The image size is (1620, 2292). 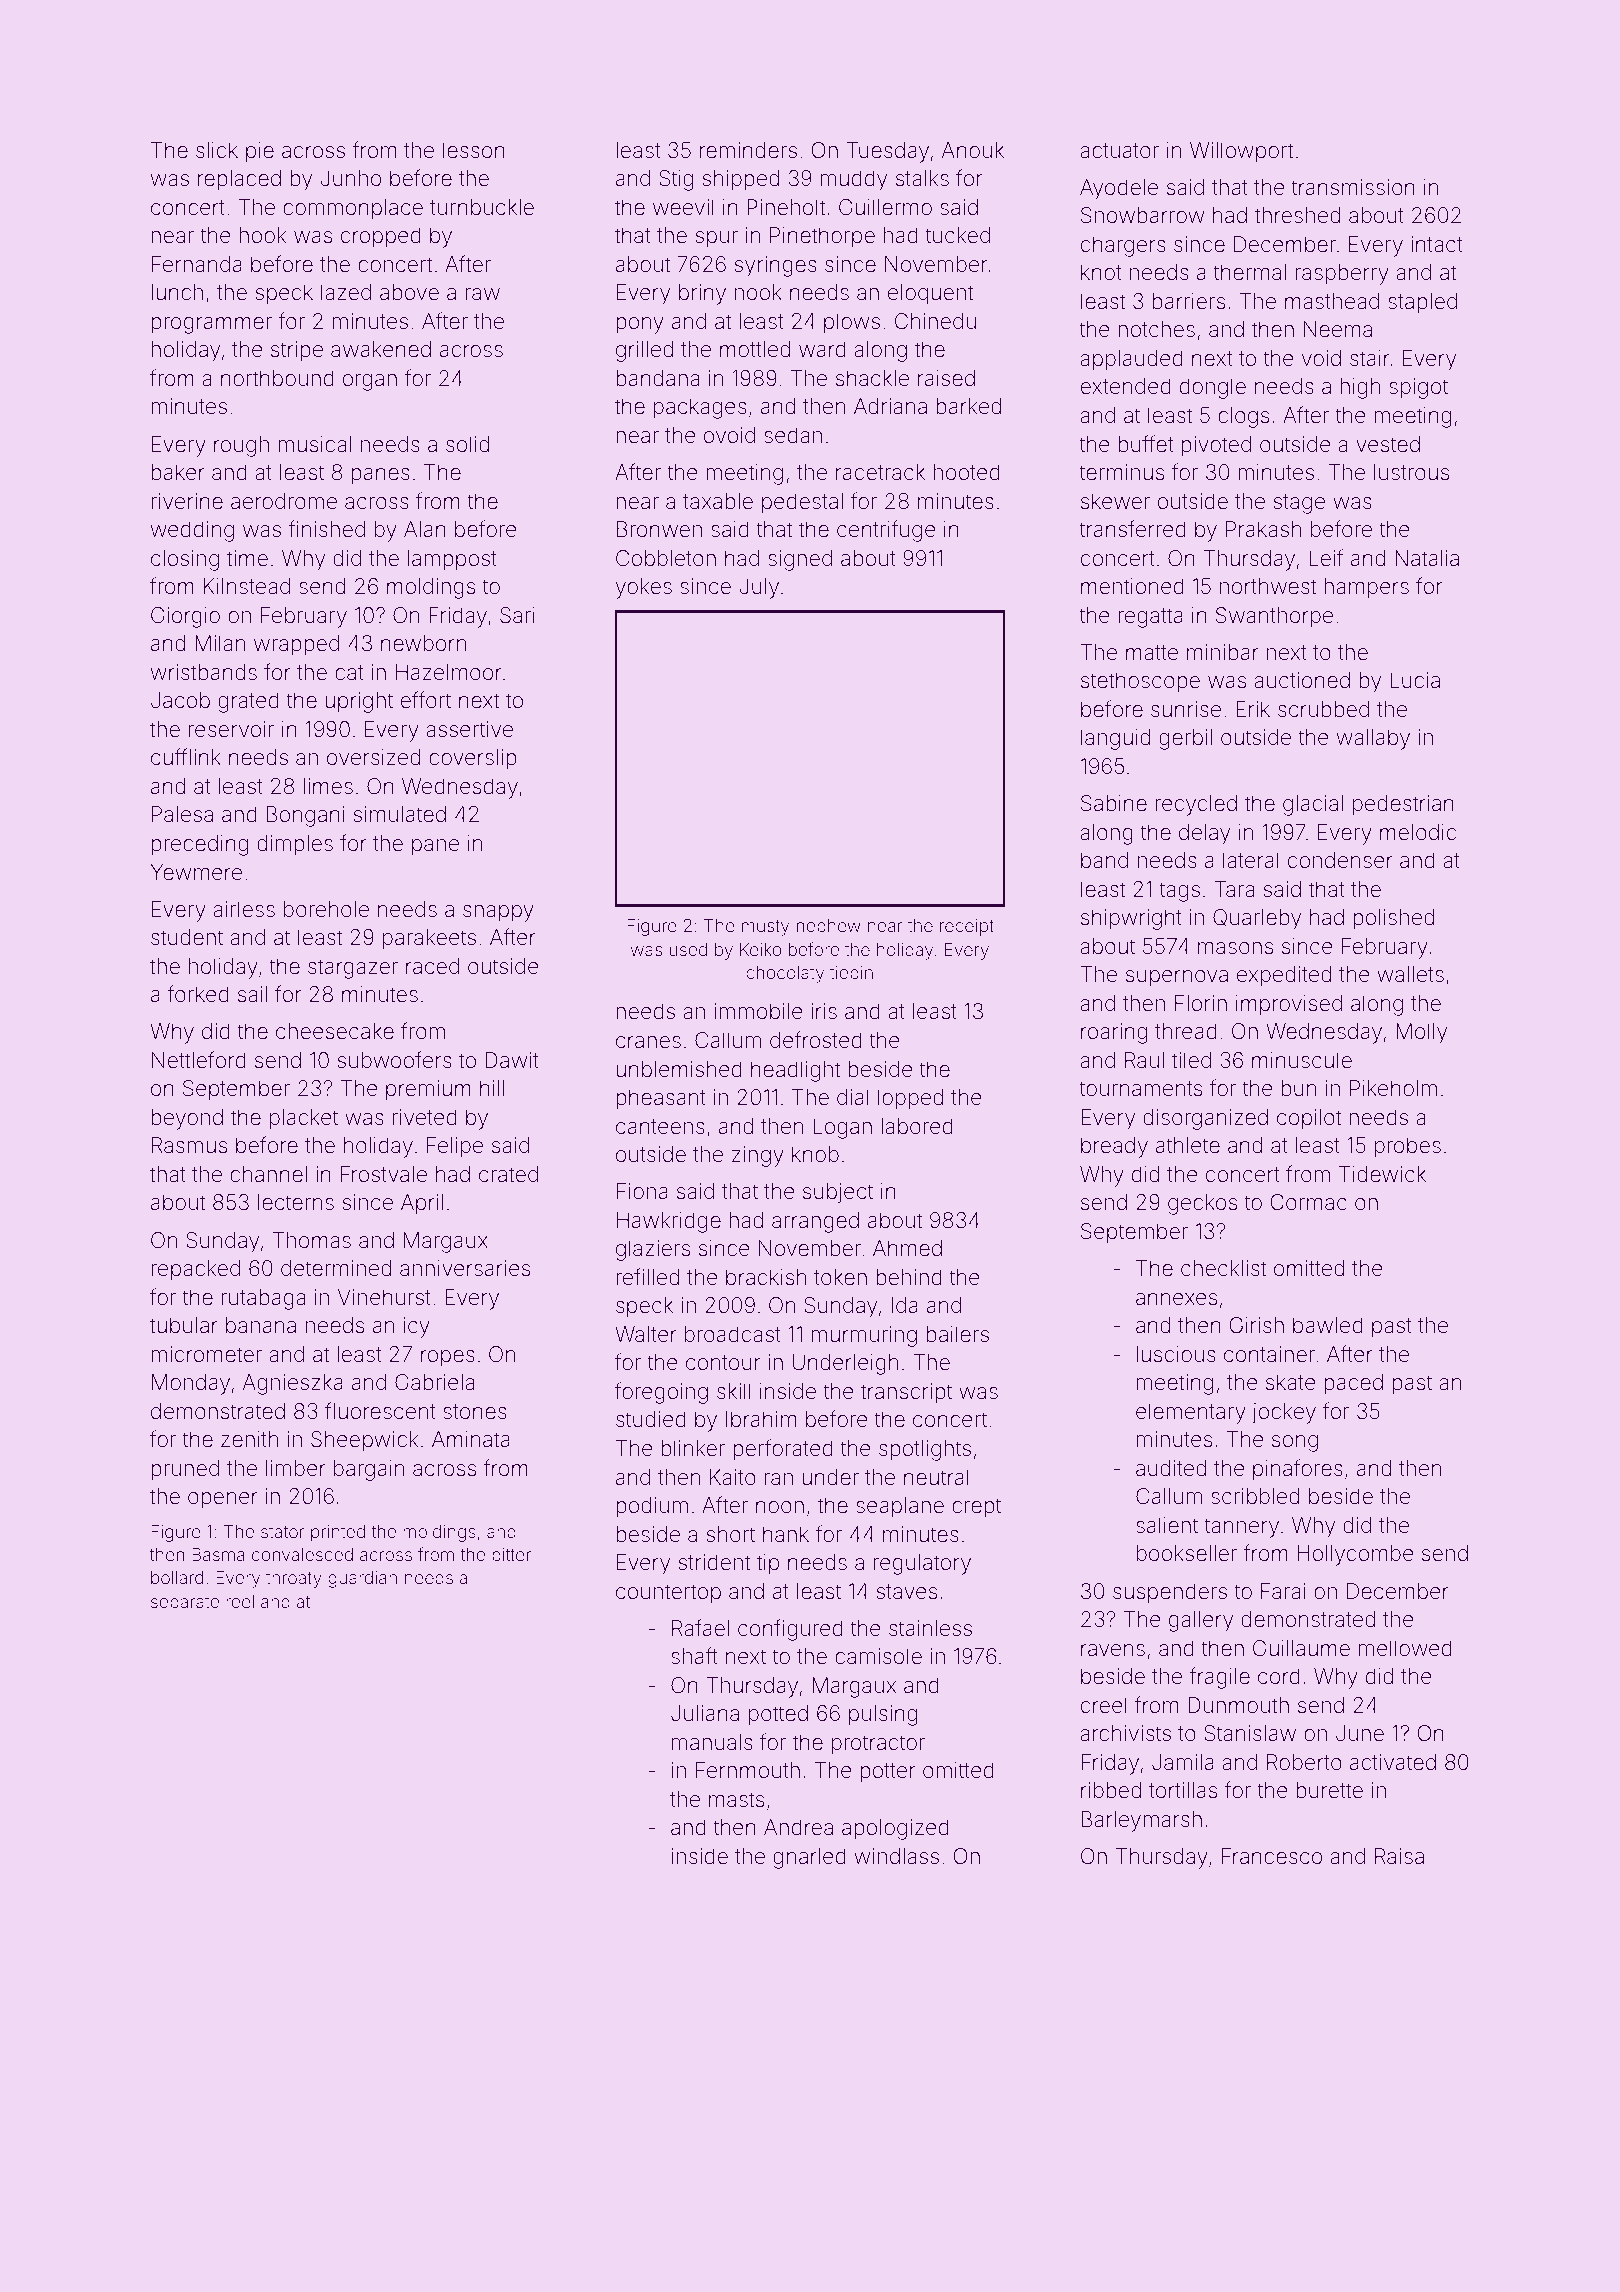 What do you see at coordinates (1360, 388) in the screenshot?
I see `high` at bounding box center [1360, 388].
